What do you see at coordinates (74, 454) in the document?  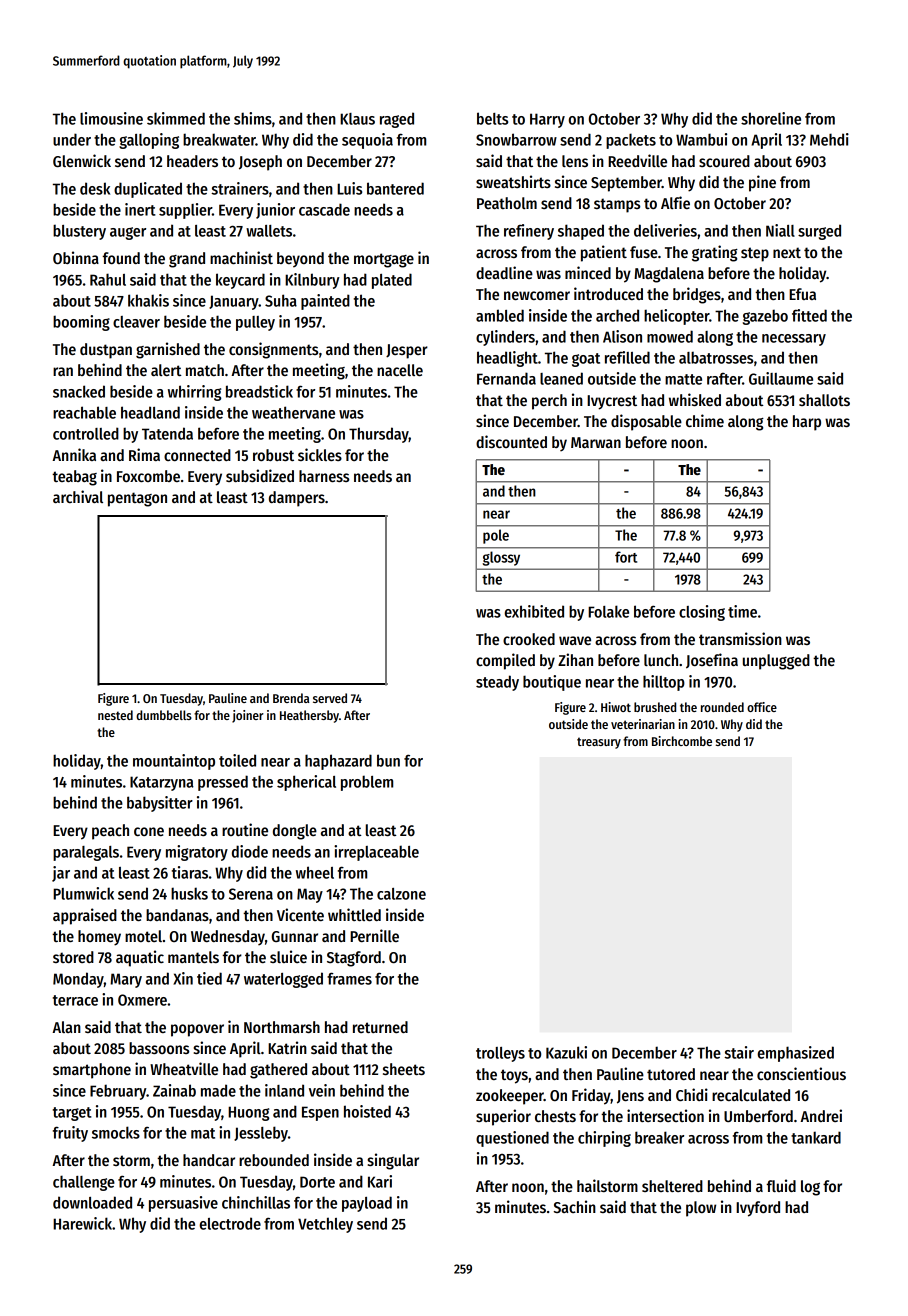 I see `Annika` at bounding box center [74, 454].
